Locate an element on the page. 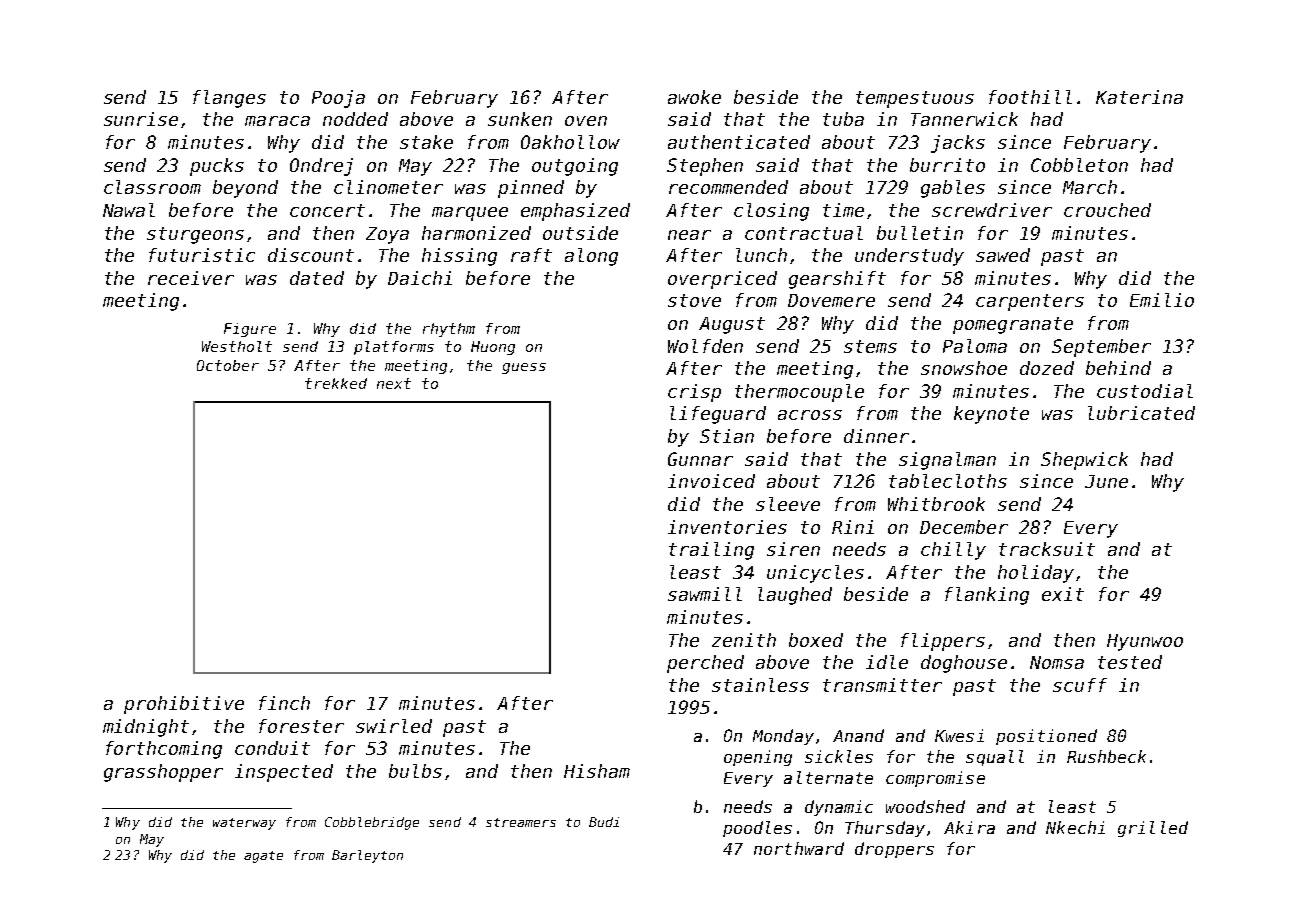  northward is located at coordinates (799, 848).
